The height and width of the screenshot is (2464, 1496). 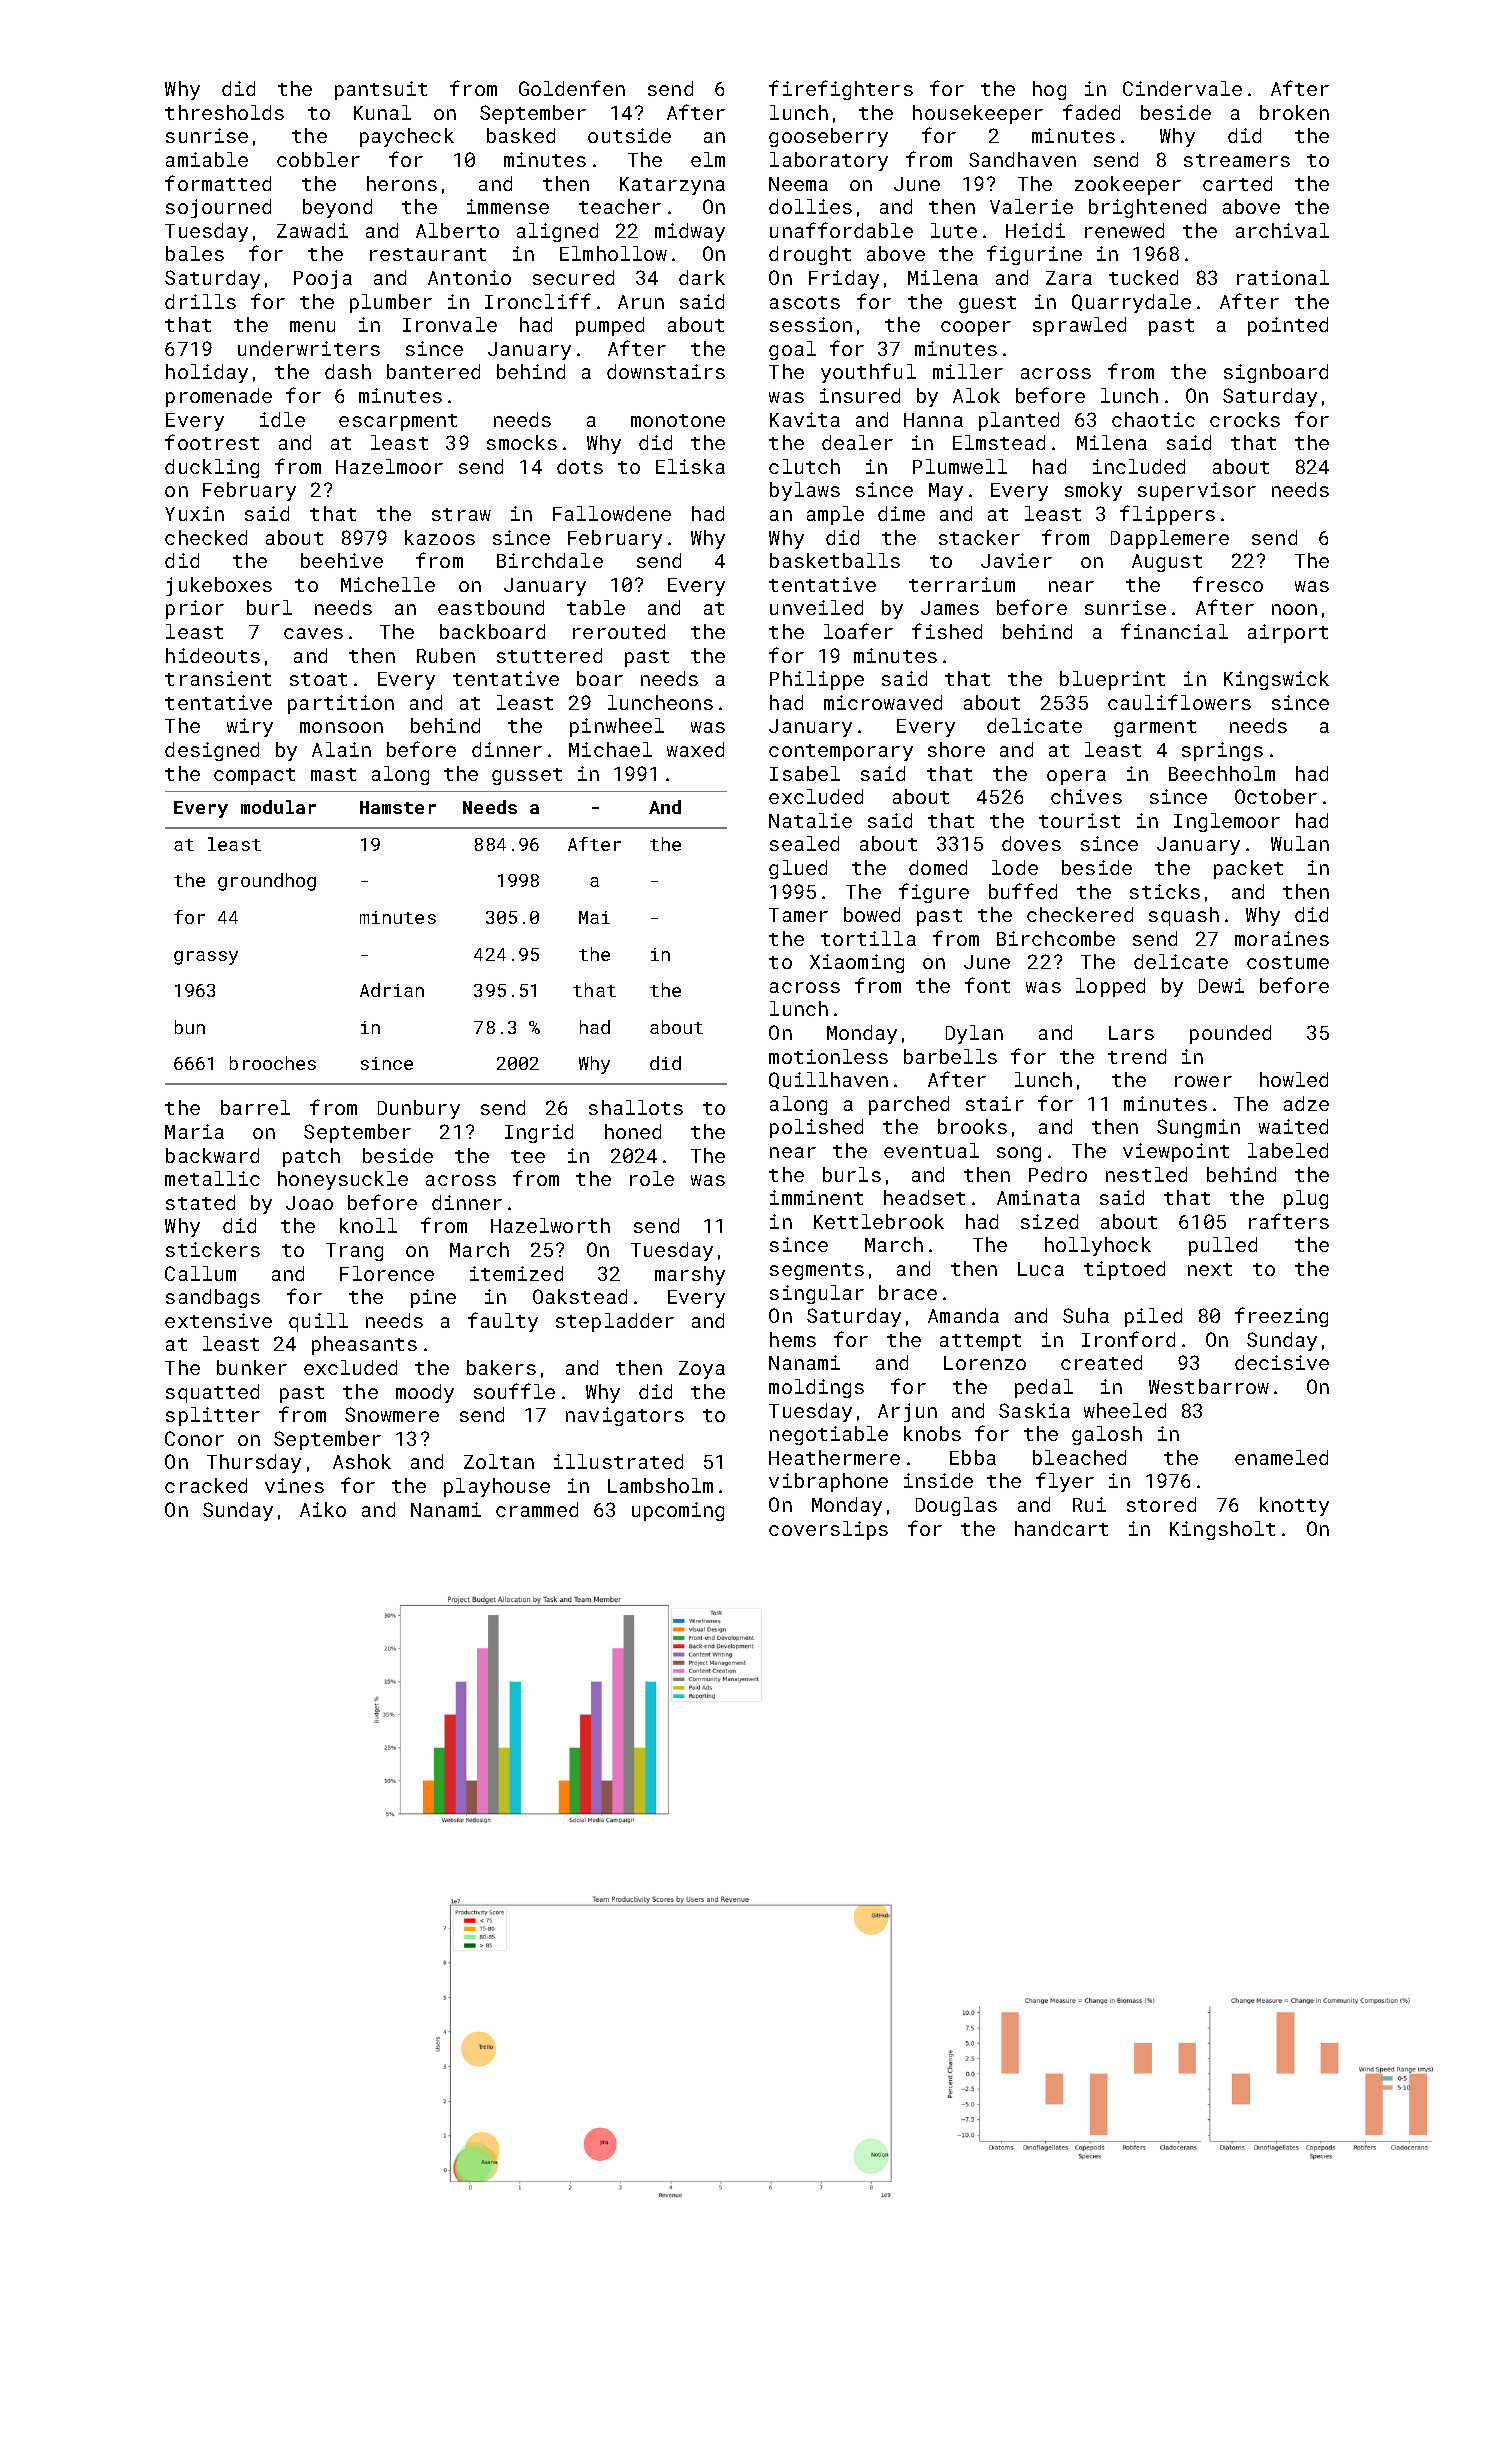 What do you see at coordinates (987, 985) in the screenshot?
I see `font` at bounding box center [987, 985].
